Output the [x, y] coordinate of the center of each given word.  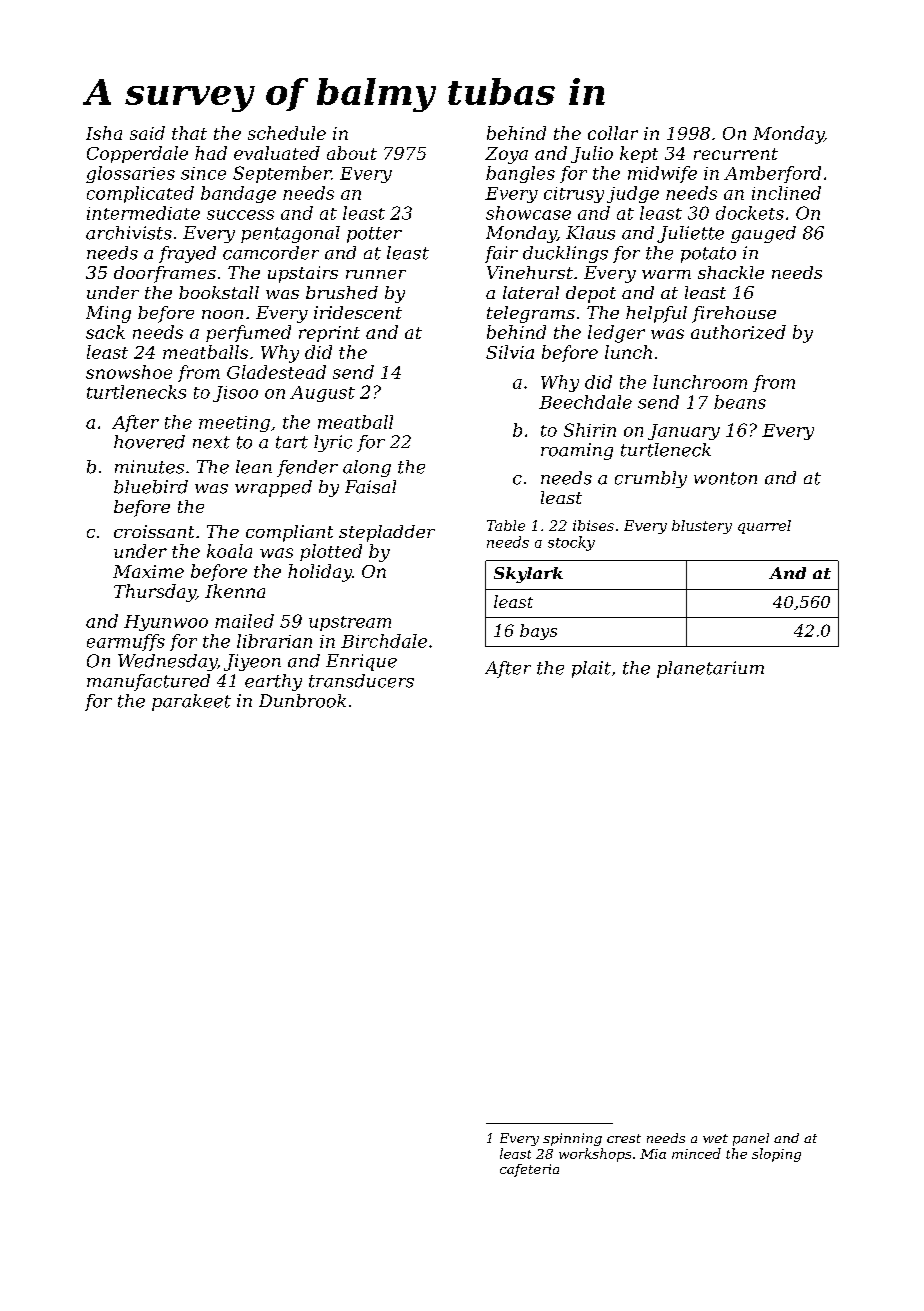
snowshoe [129, 372]
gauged [763, 234]
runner [376, 274]
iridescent [358, 312]
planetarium [710, 669]
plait [591, 669]
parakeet [191, 702]
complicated [140, 194]
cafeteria [529, 1170]
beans [740, 402]
